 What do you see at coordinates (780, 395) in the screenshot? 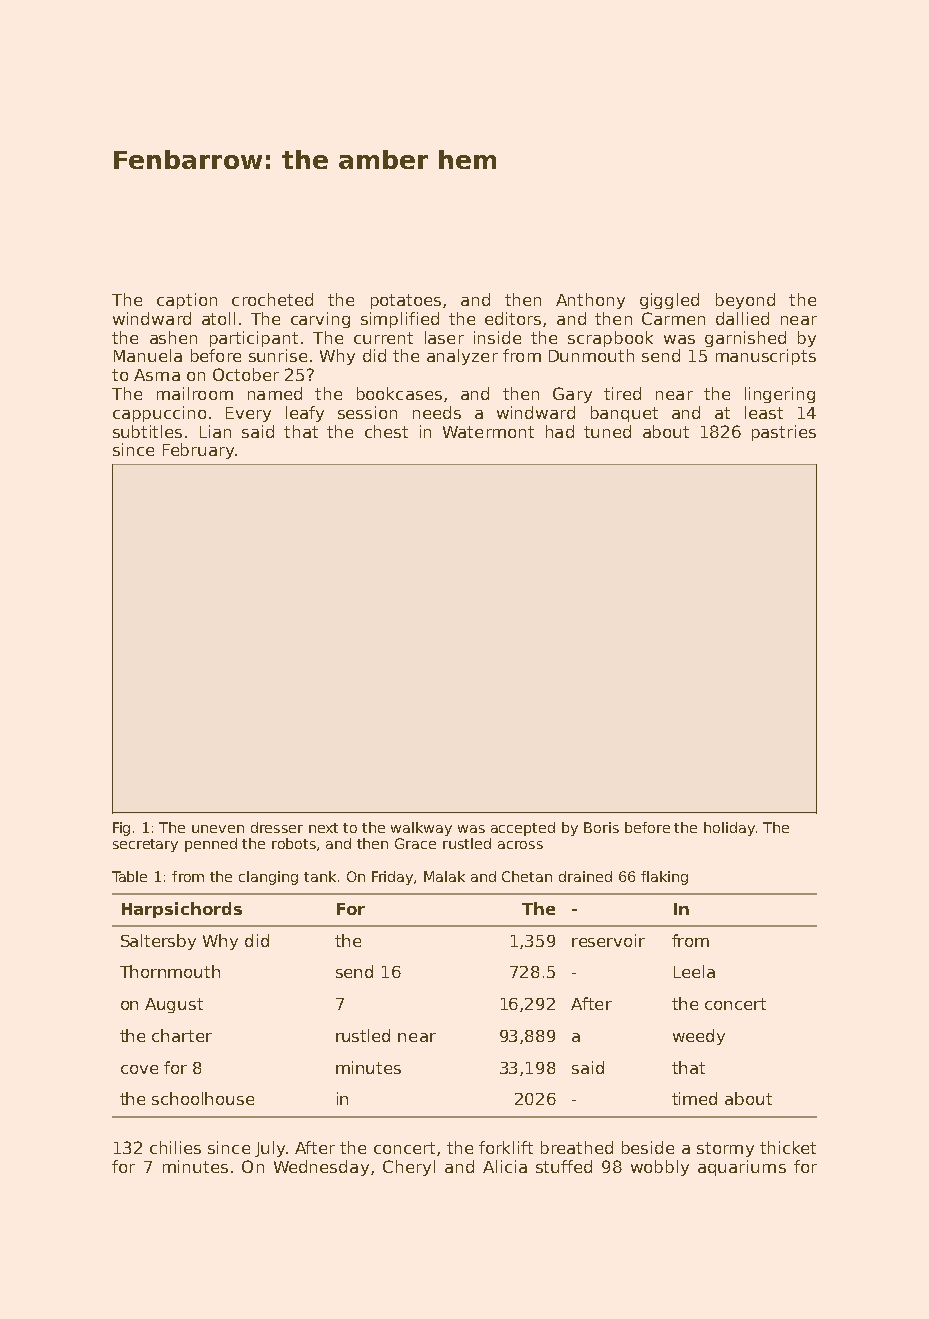
I see `lingering` at bounding box center [780, 395].
